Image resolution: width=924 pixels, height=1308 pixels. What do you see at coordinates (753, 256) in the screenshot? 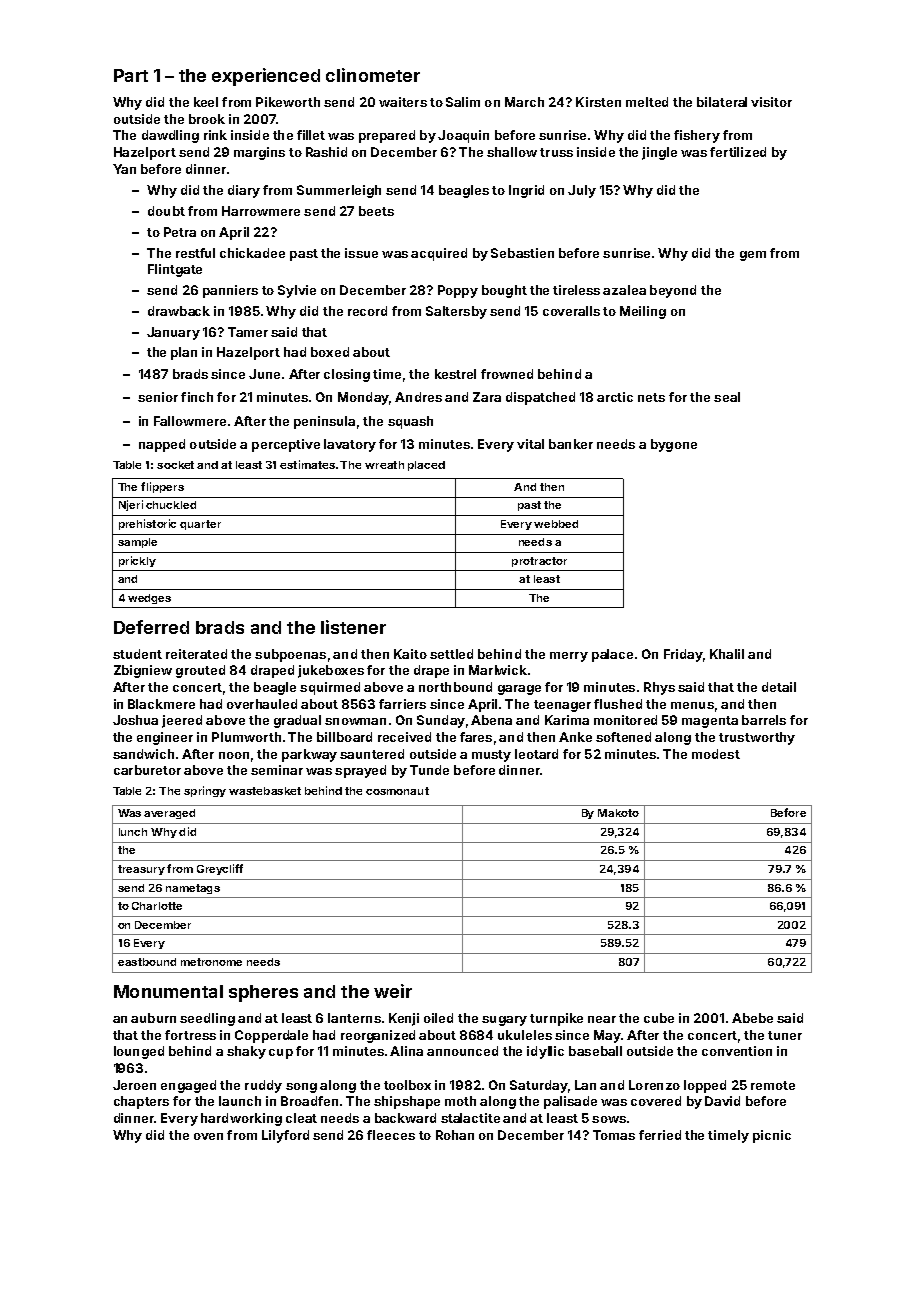
I see `gem` at bounding box center [753, 256].
